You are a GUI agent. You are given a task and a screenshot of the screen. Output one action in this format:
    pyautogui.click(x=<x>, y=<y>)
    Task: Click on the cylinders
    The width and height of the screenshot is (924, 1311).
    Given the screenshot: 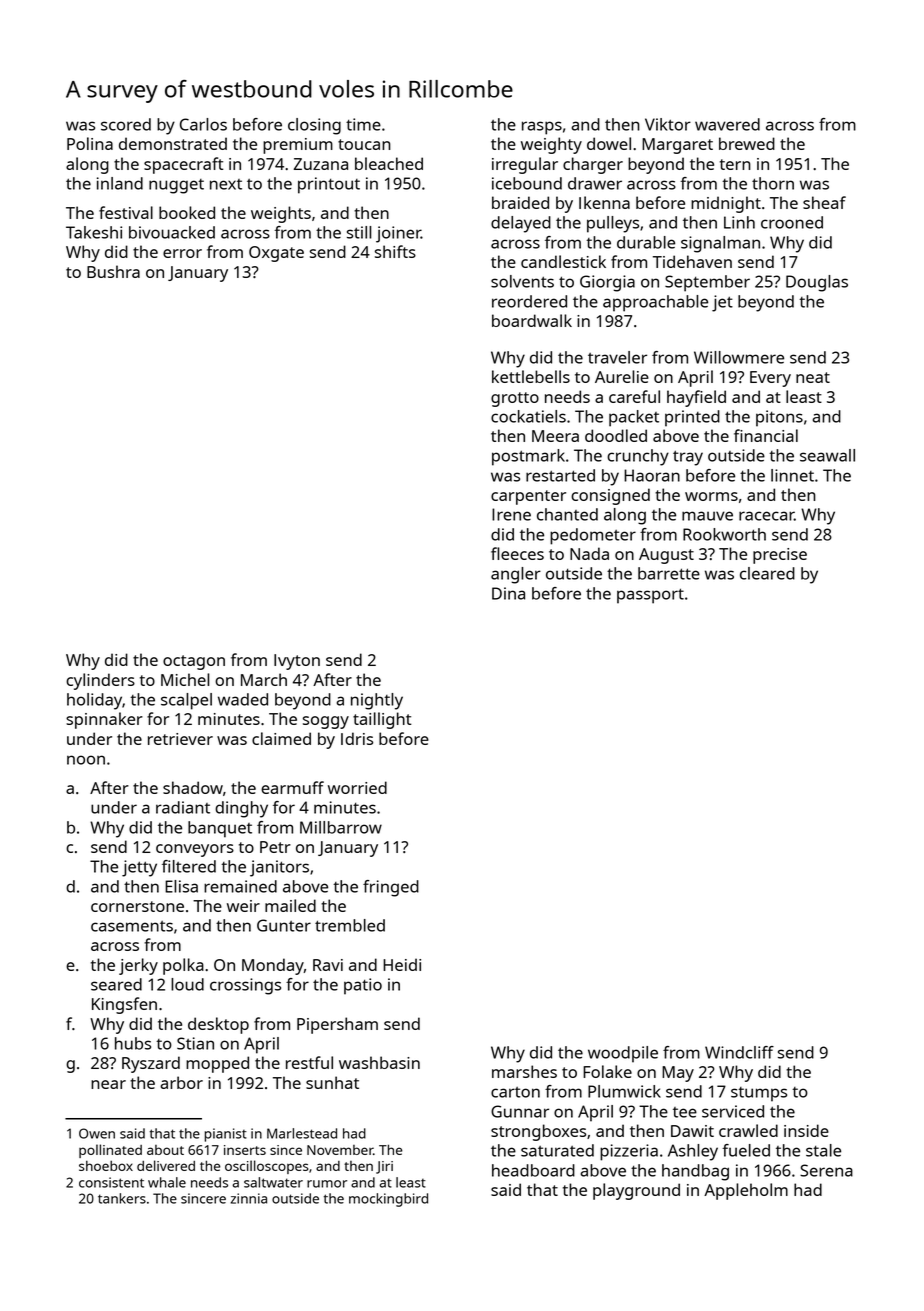 What is the action you would take?
    pyautogui.click(x=100, y=681)
